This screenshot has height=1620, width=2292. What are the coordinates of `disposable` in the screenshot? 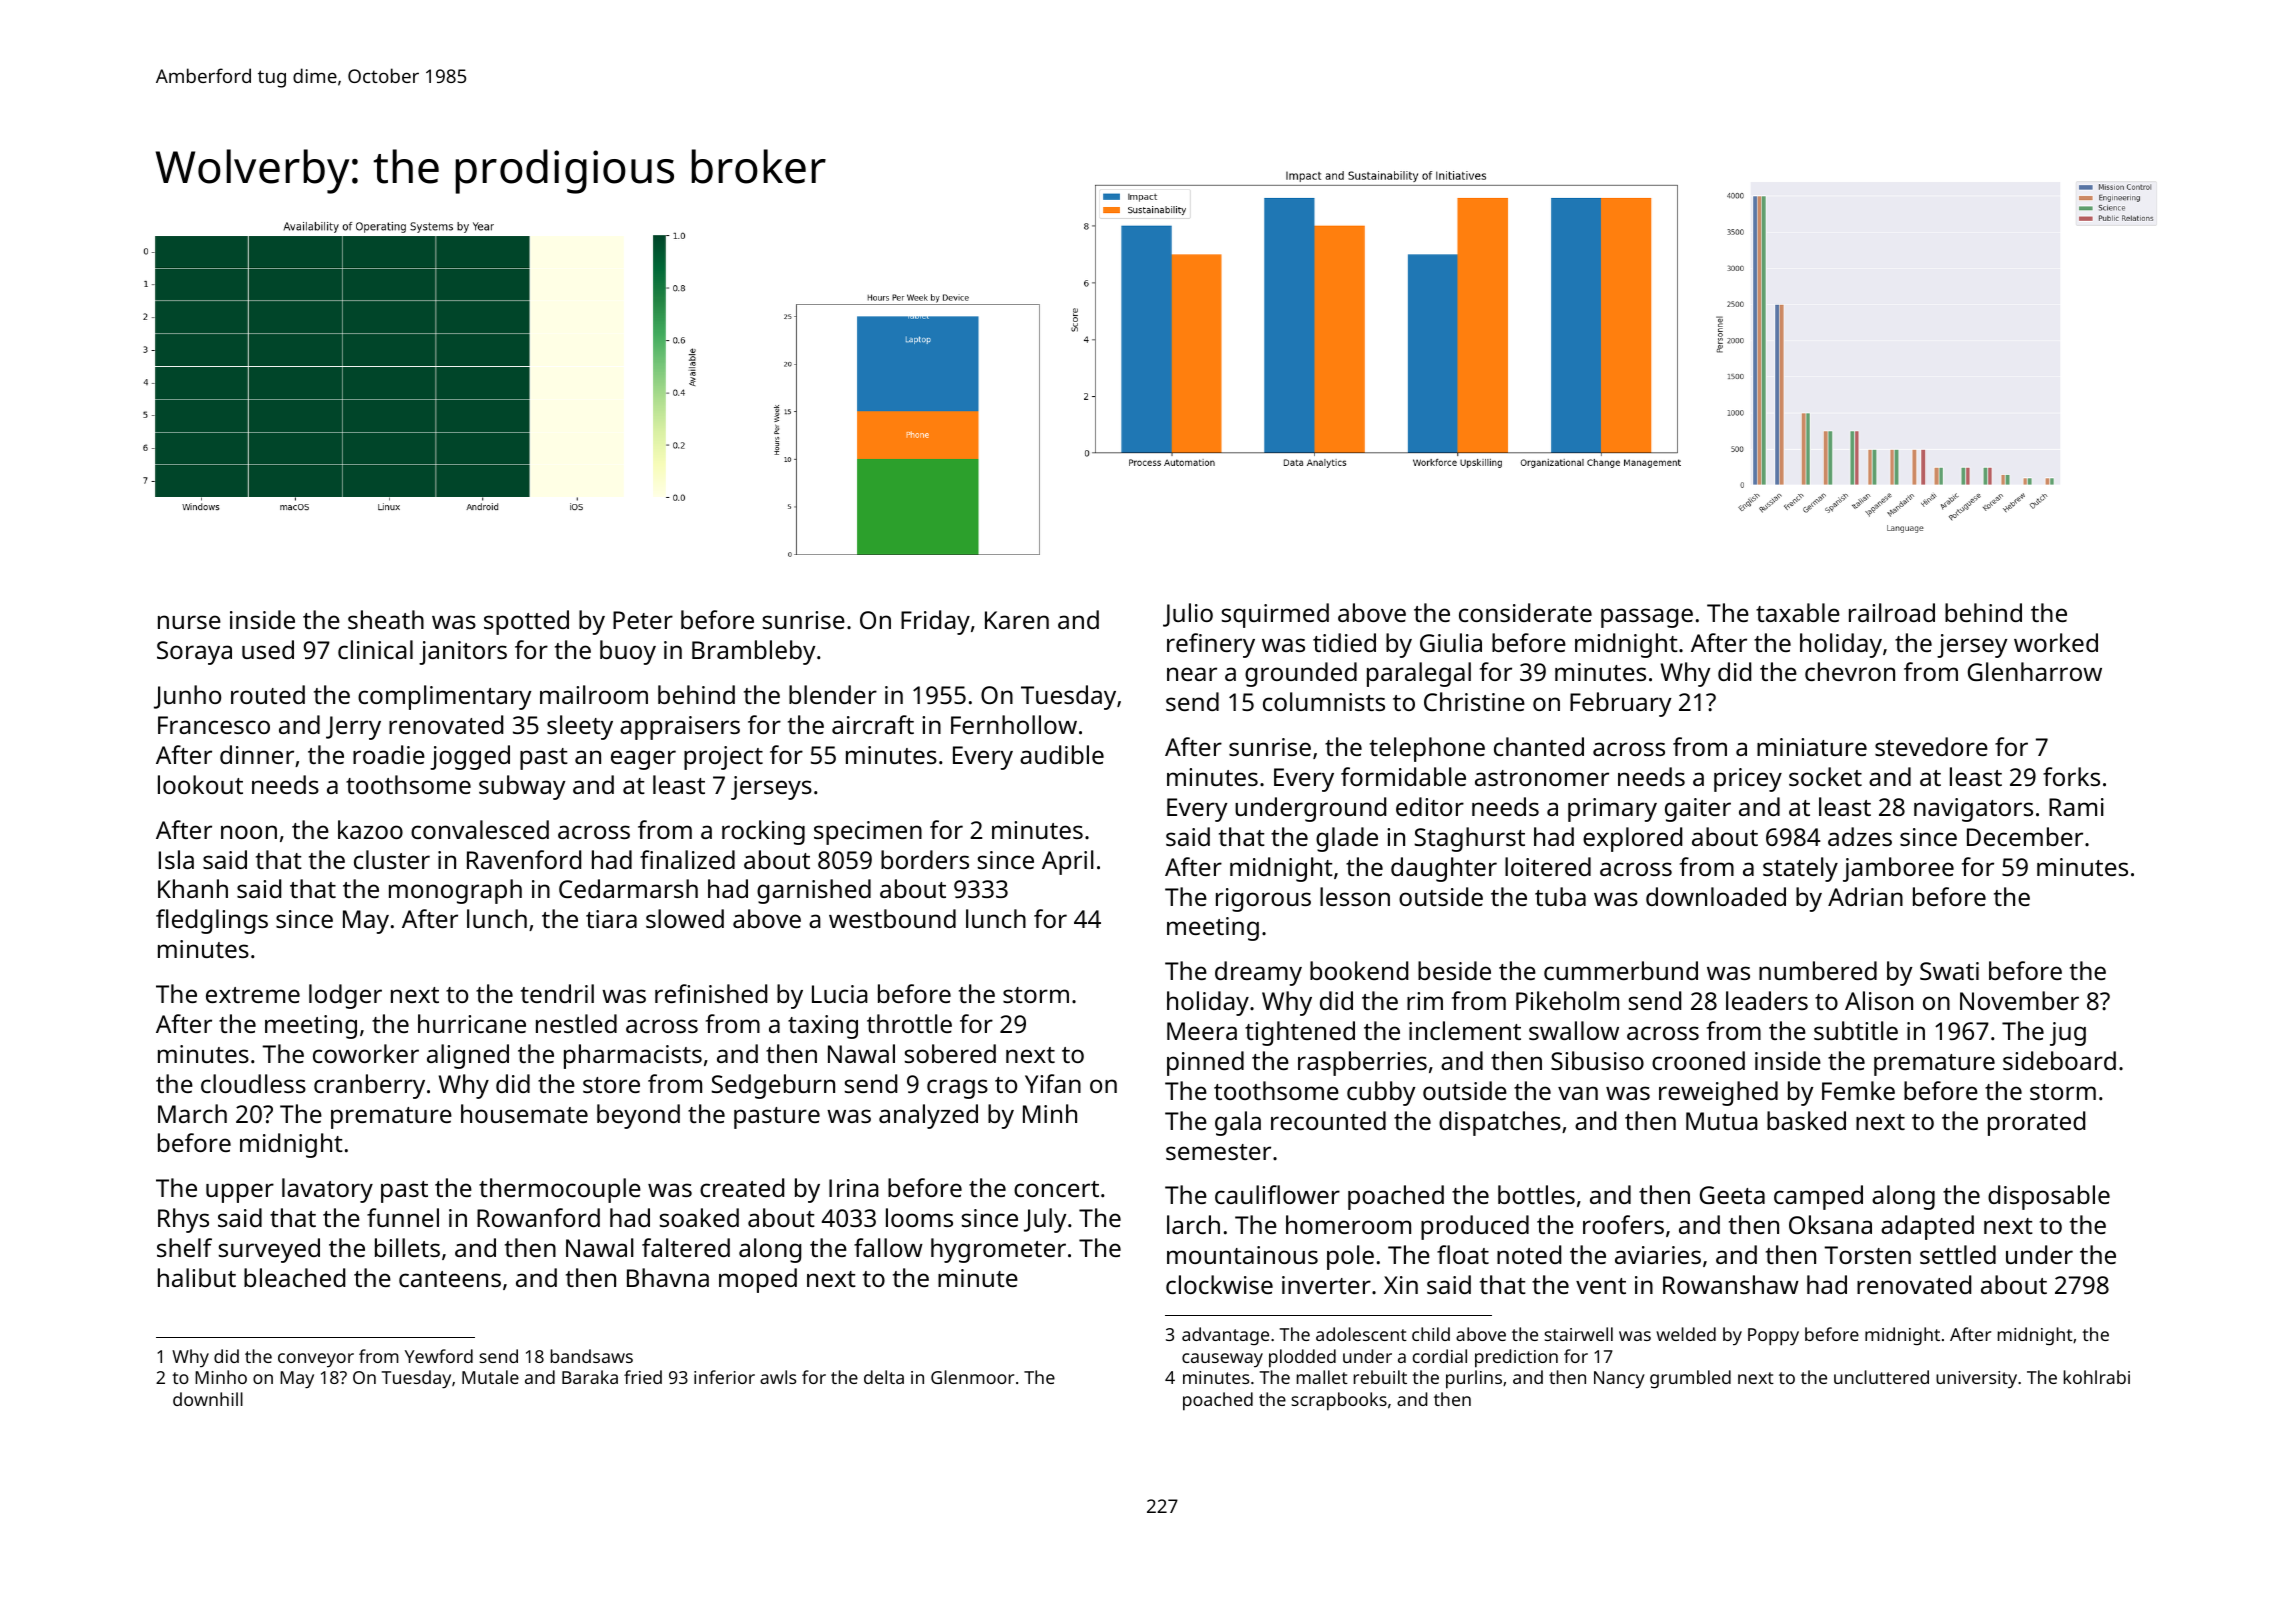 It's located at (2049, 1197).
